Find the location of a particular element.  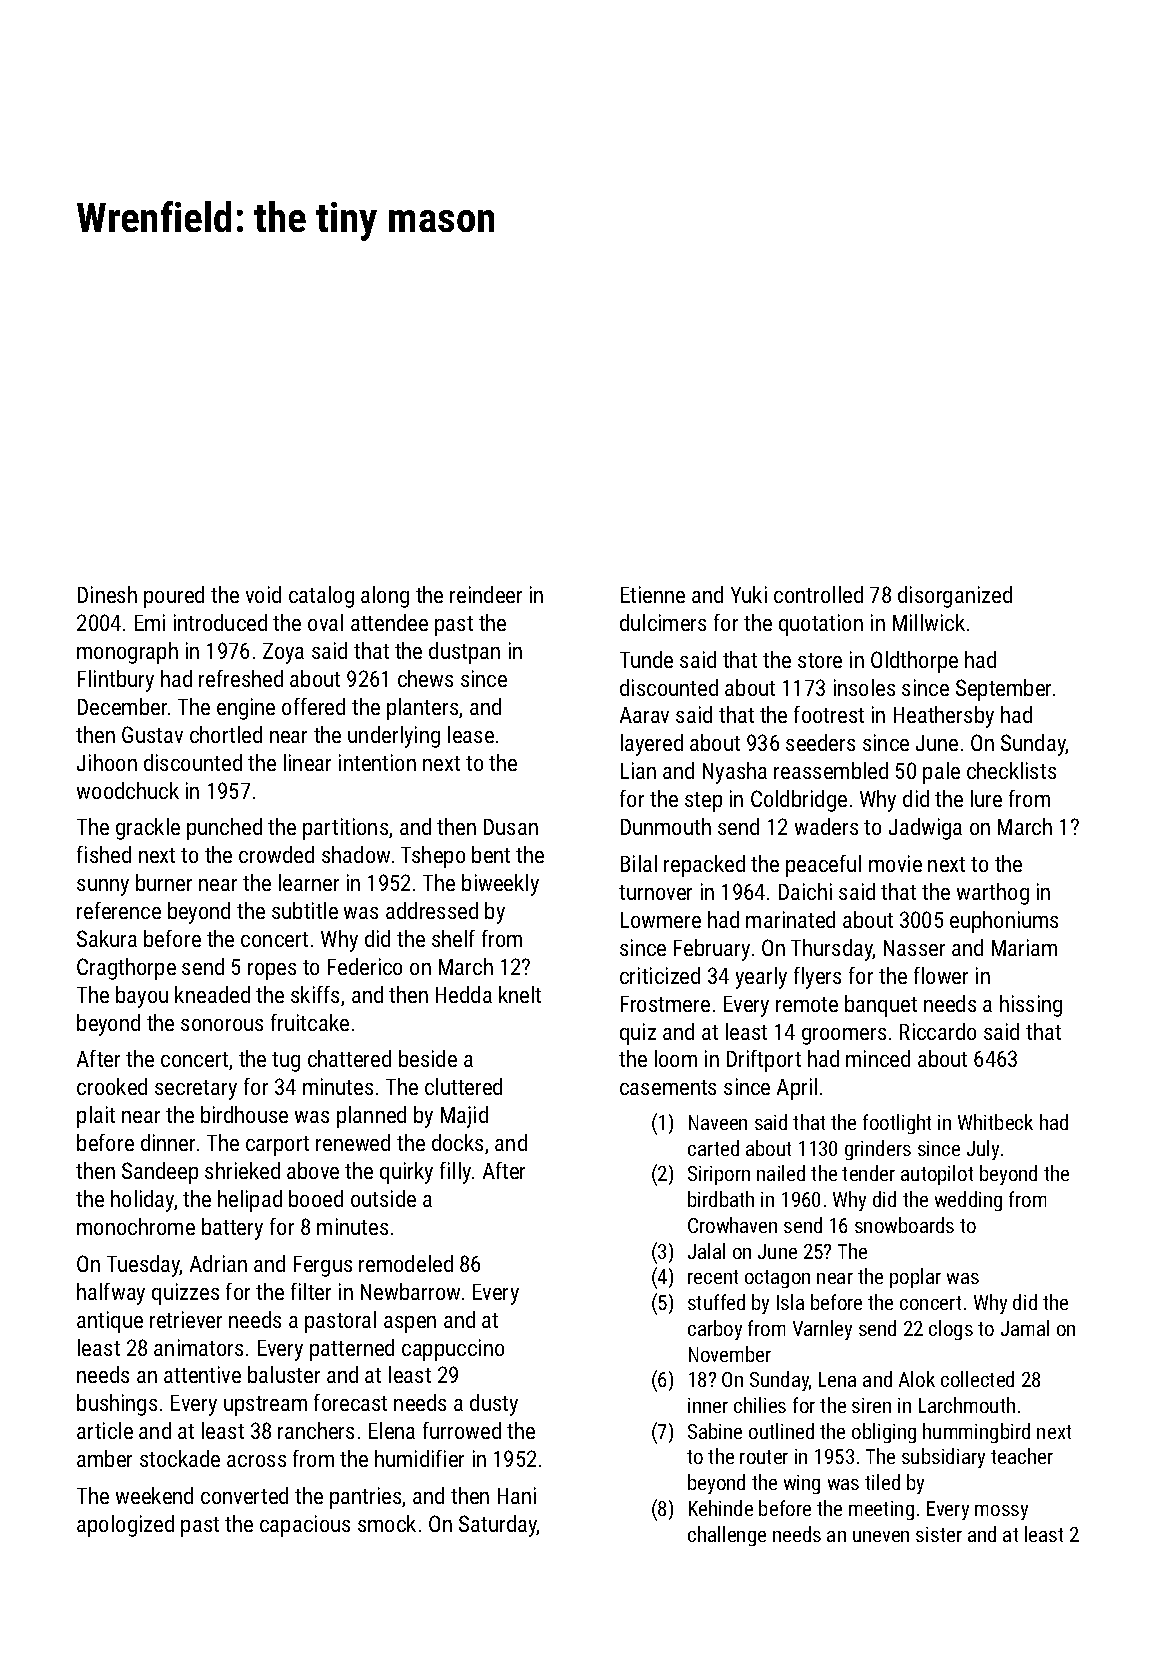

September is located at coordinates (1003, 690).
